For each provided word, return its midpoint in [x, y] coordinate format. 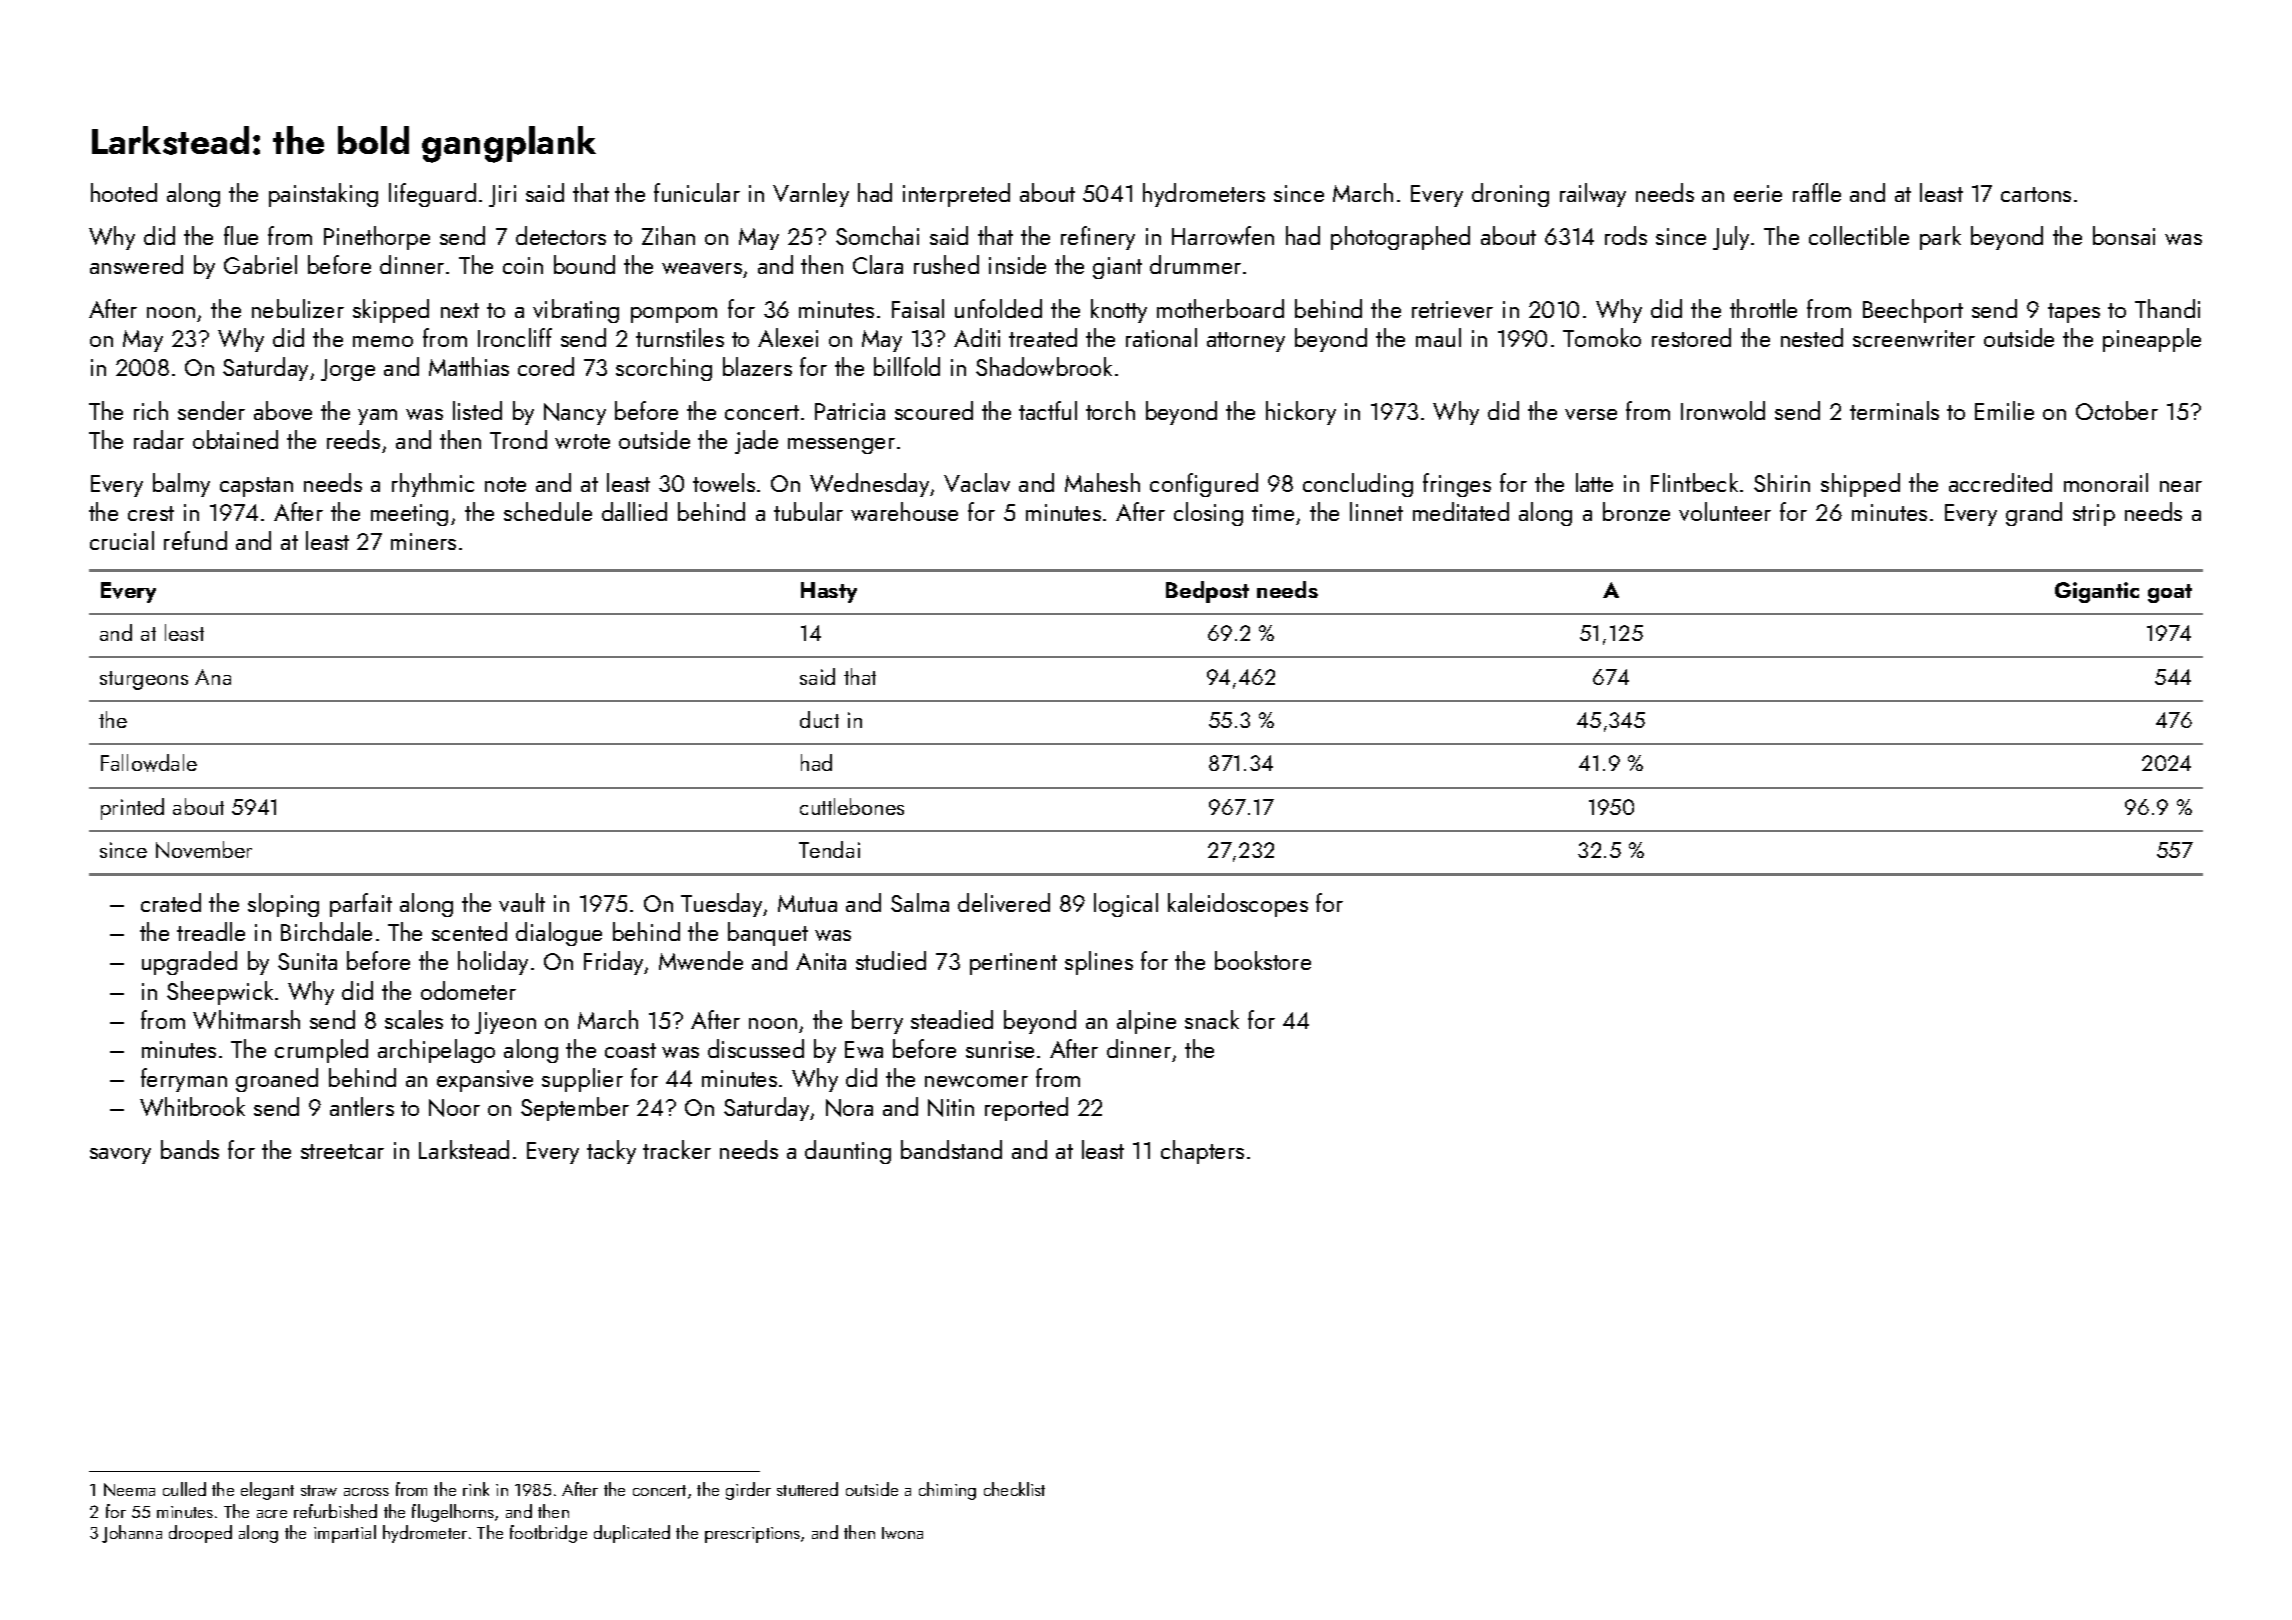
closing [1208, 514]
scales [414, 1019]
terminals [1894, 410]
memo [383, 341]
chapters [1202, 1152]
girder [748, 1491]
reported [1026, 1109]
